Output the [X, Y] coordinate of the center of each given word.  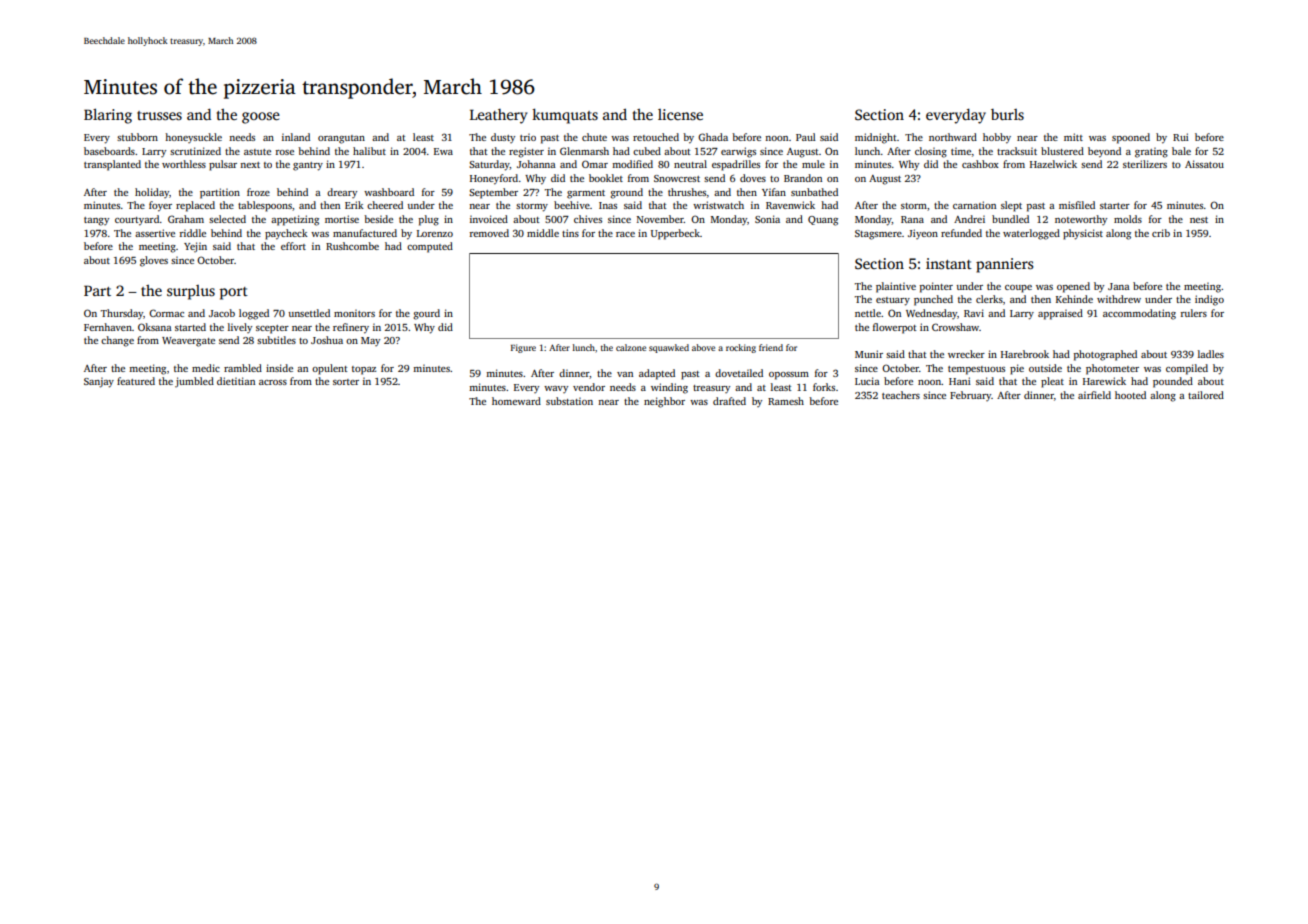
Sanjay [99, 382]
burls [1007, 114]
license [680, 114]
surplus [191, 292]
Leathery [498, 116]
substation [569, 401]
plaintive [896, 287]
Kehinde [1074, 299]
